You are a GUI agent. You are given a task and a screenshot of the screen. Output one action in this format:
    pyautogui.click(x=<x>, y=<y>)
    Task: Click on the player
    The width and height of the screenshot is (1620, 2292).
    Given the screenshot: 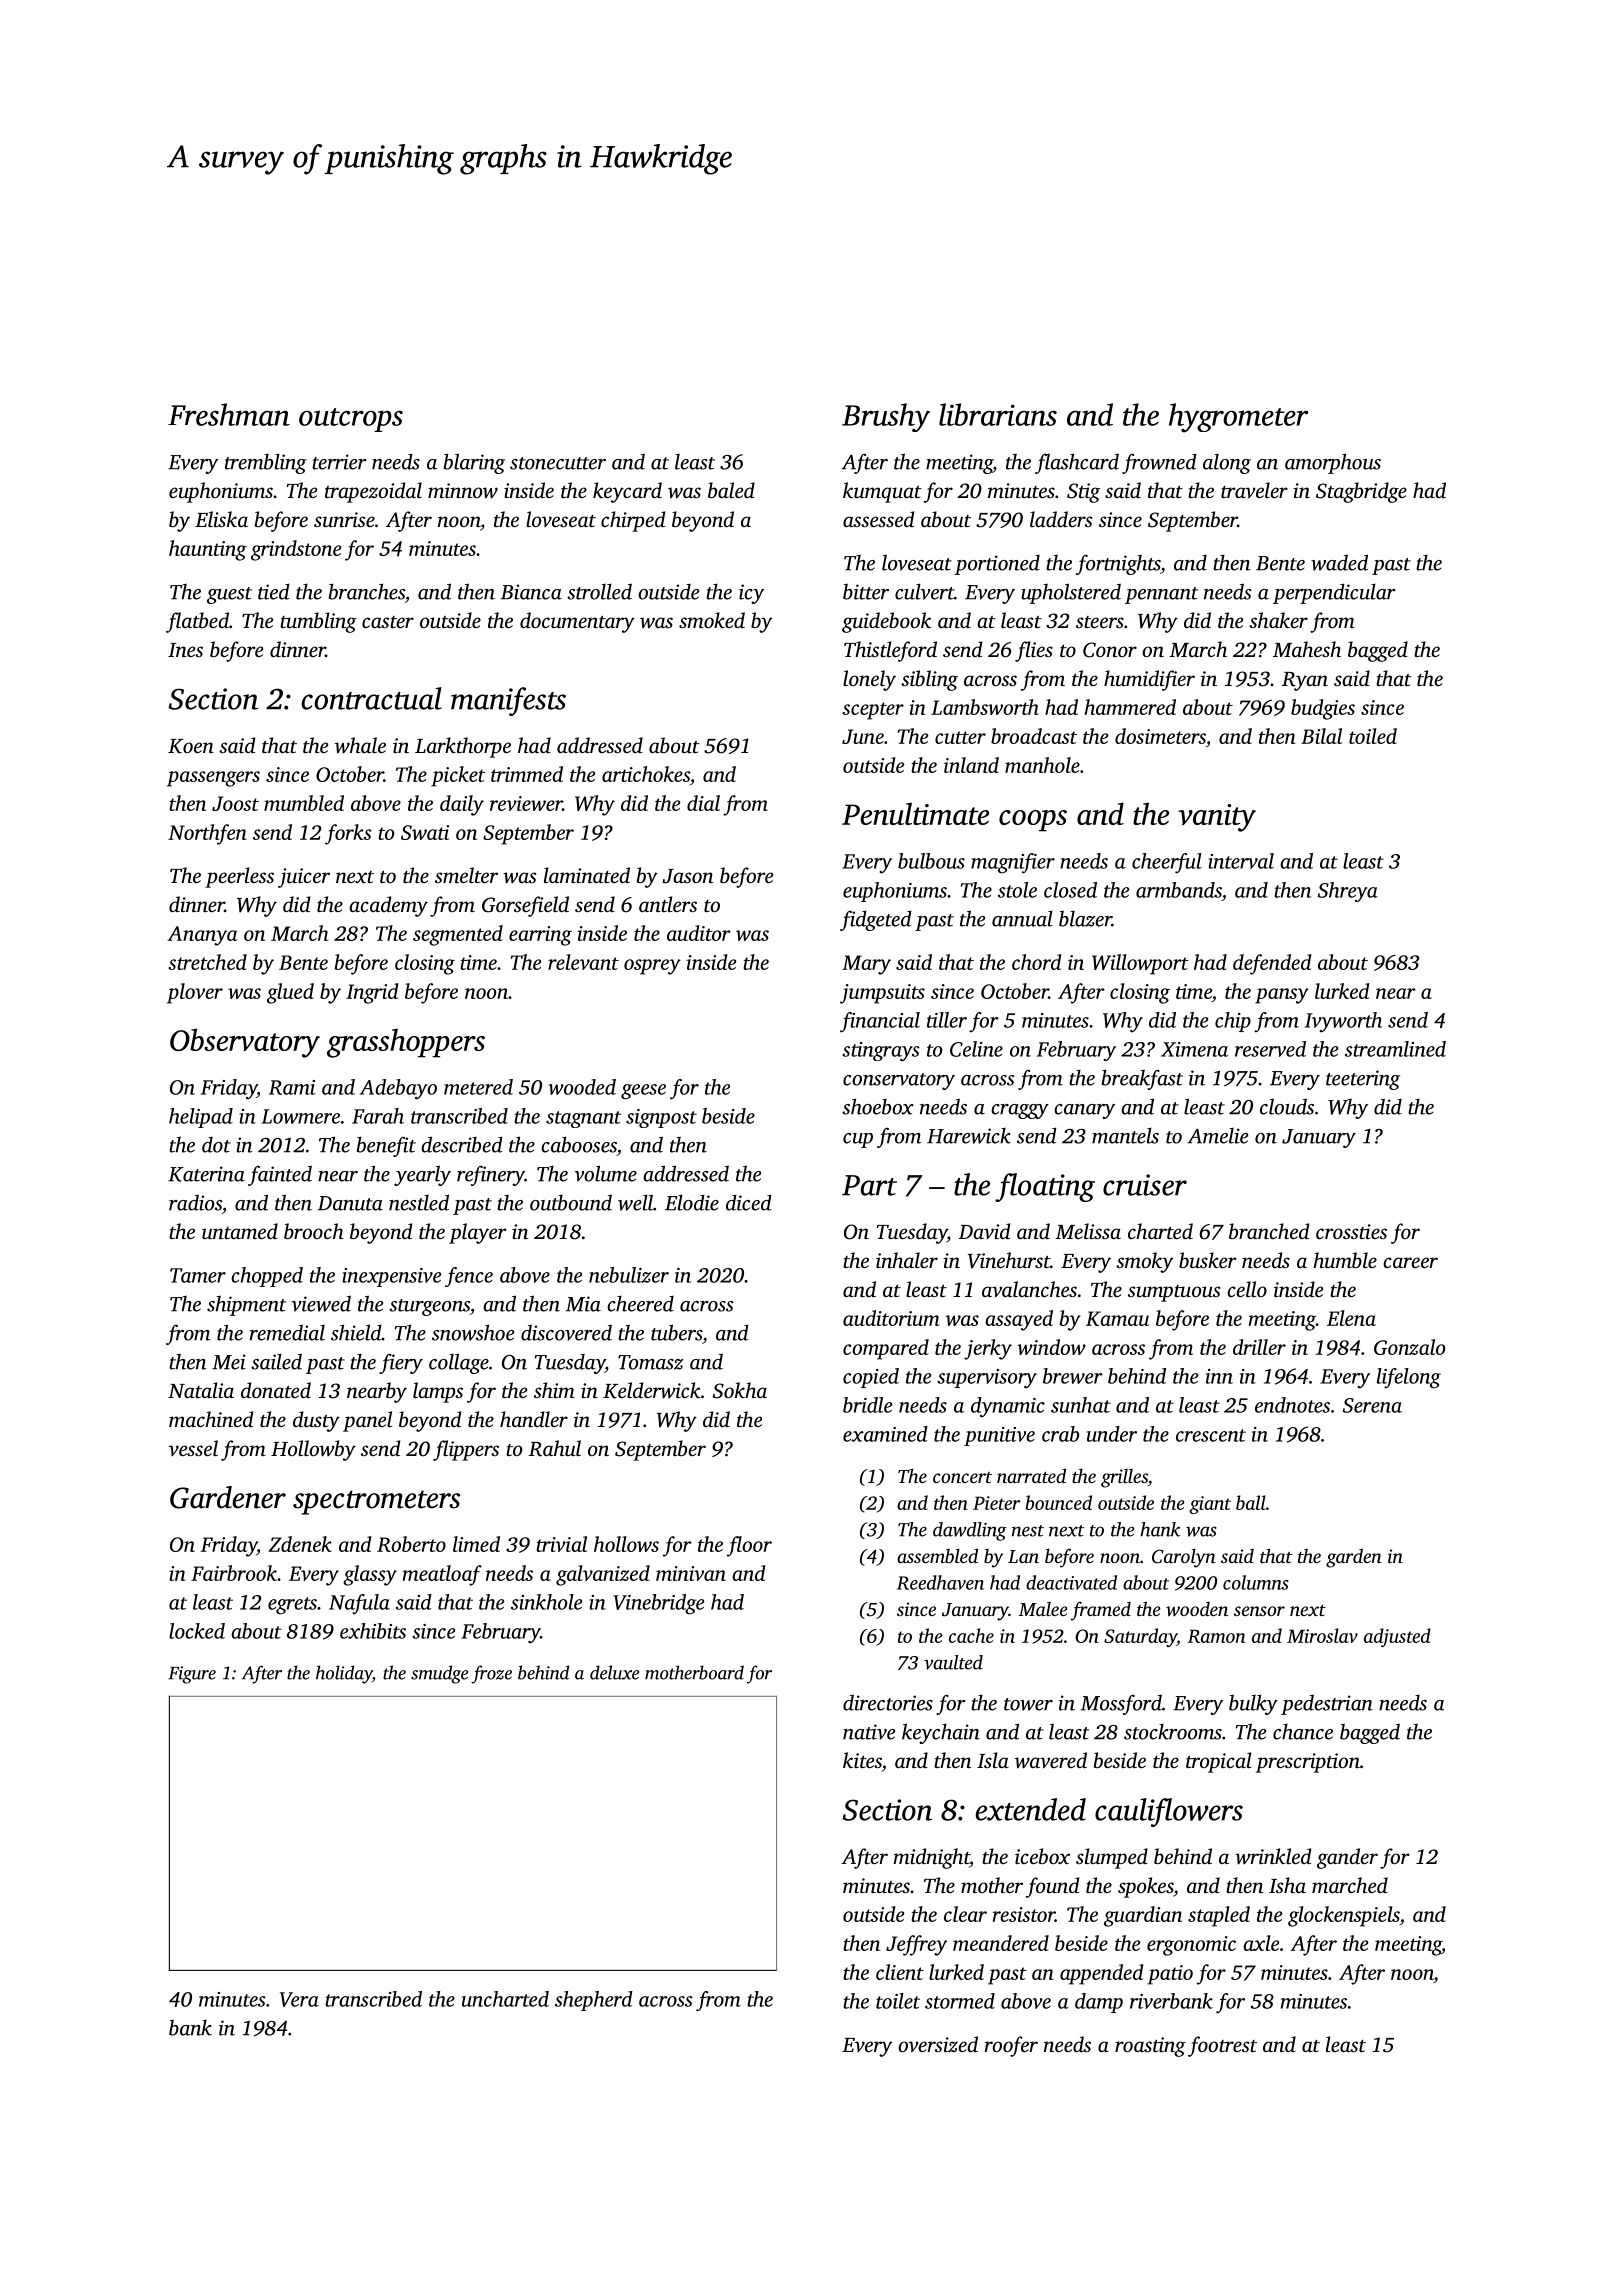 What is the action you would take?
    pyautogui.click(x=478, y=1233)
